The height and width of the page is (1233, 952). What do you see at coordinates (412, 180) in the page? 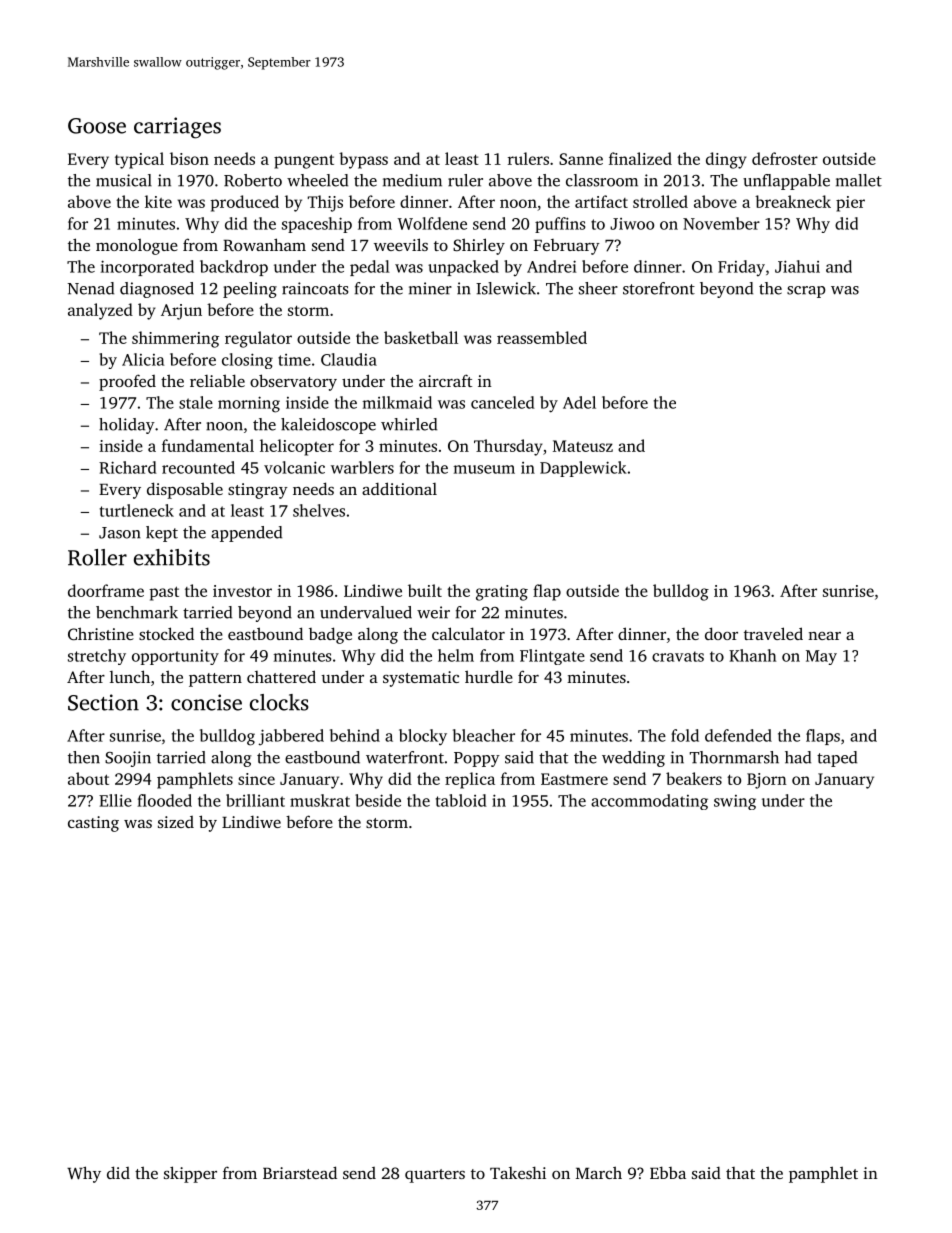
I see `medium` at bounding box center [412, 180].
